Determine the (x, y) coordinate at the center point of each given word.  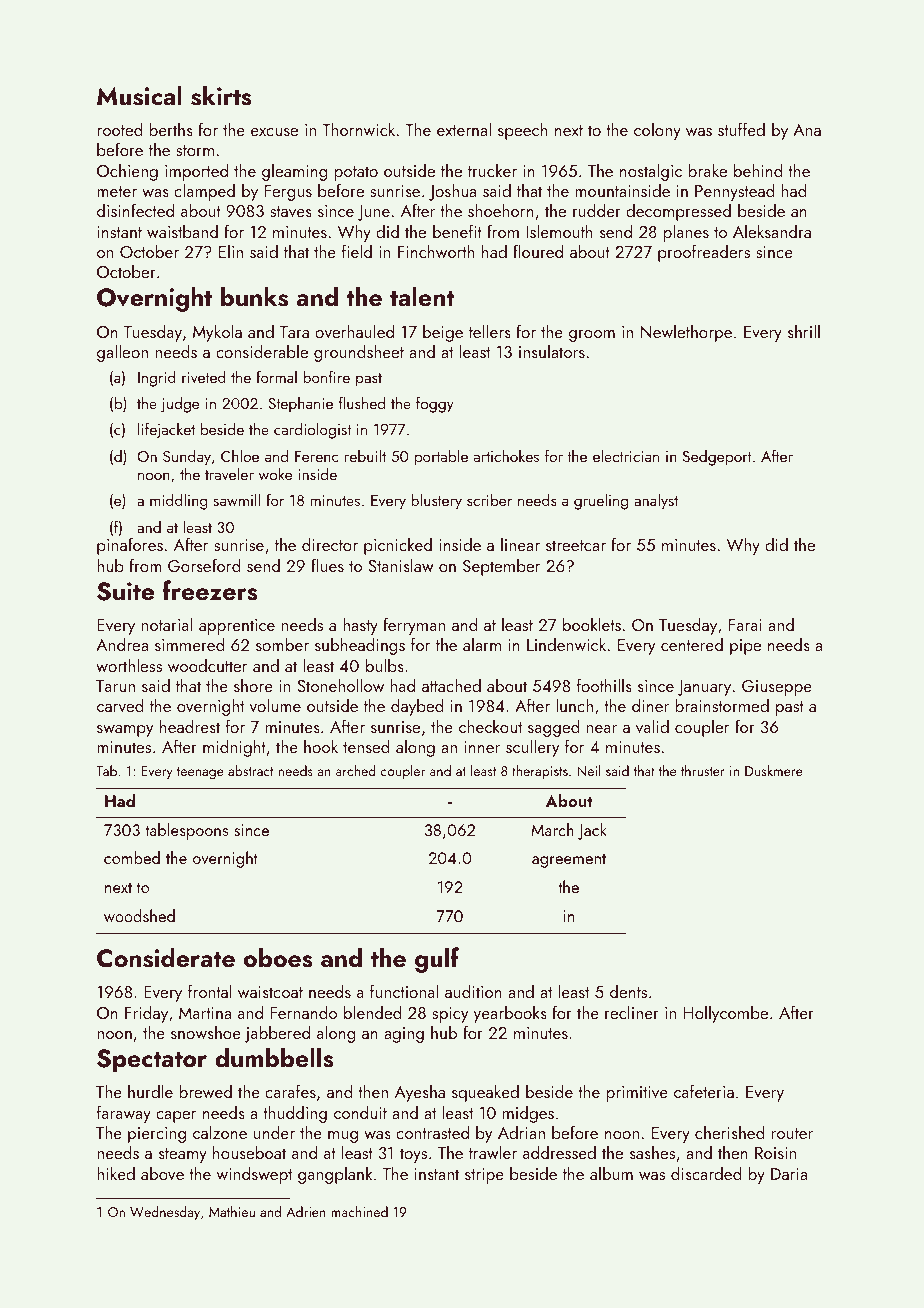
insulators (552, 351)
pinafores (130, 546)
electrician (626, 456)
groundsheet (359, 353)
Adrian (521, 1132)
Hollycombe (726, 1014)
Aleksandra (772, 231)
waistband (182, 231)
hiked (116, 1173)
